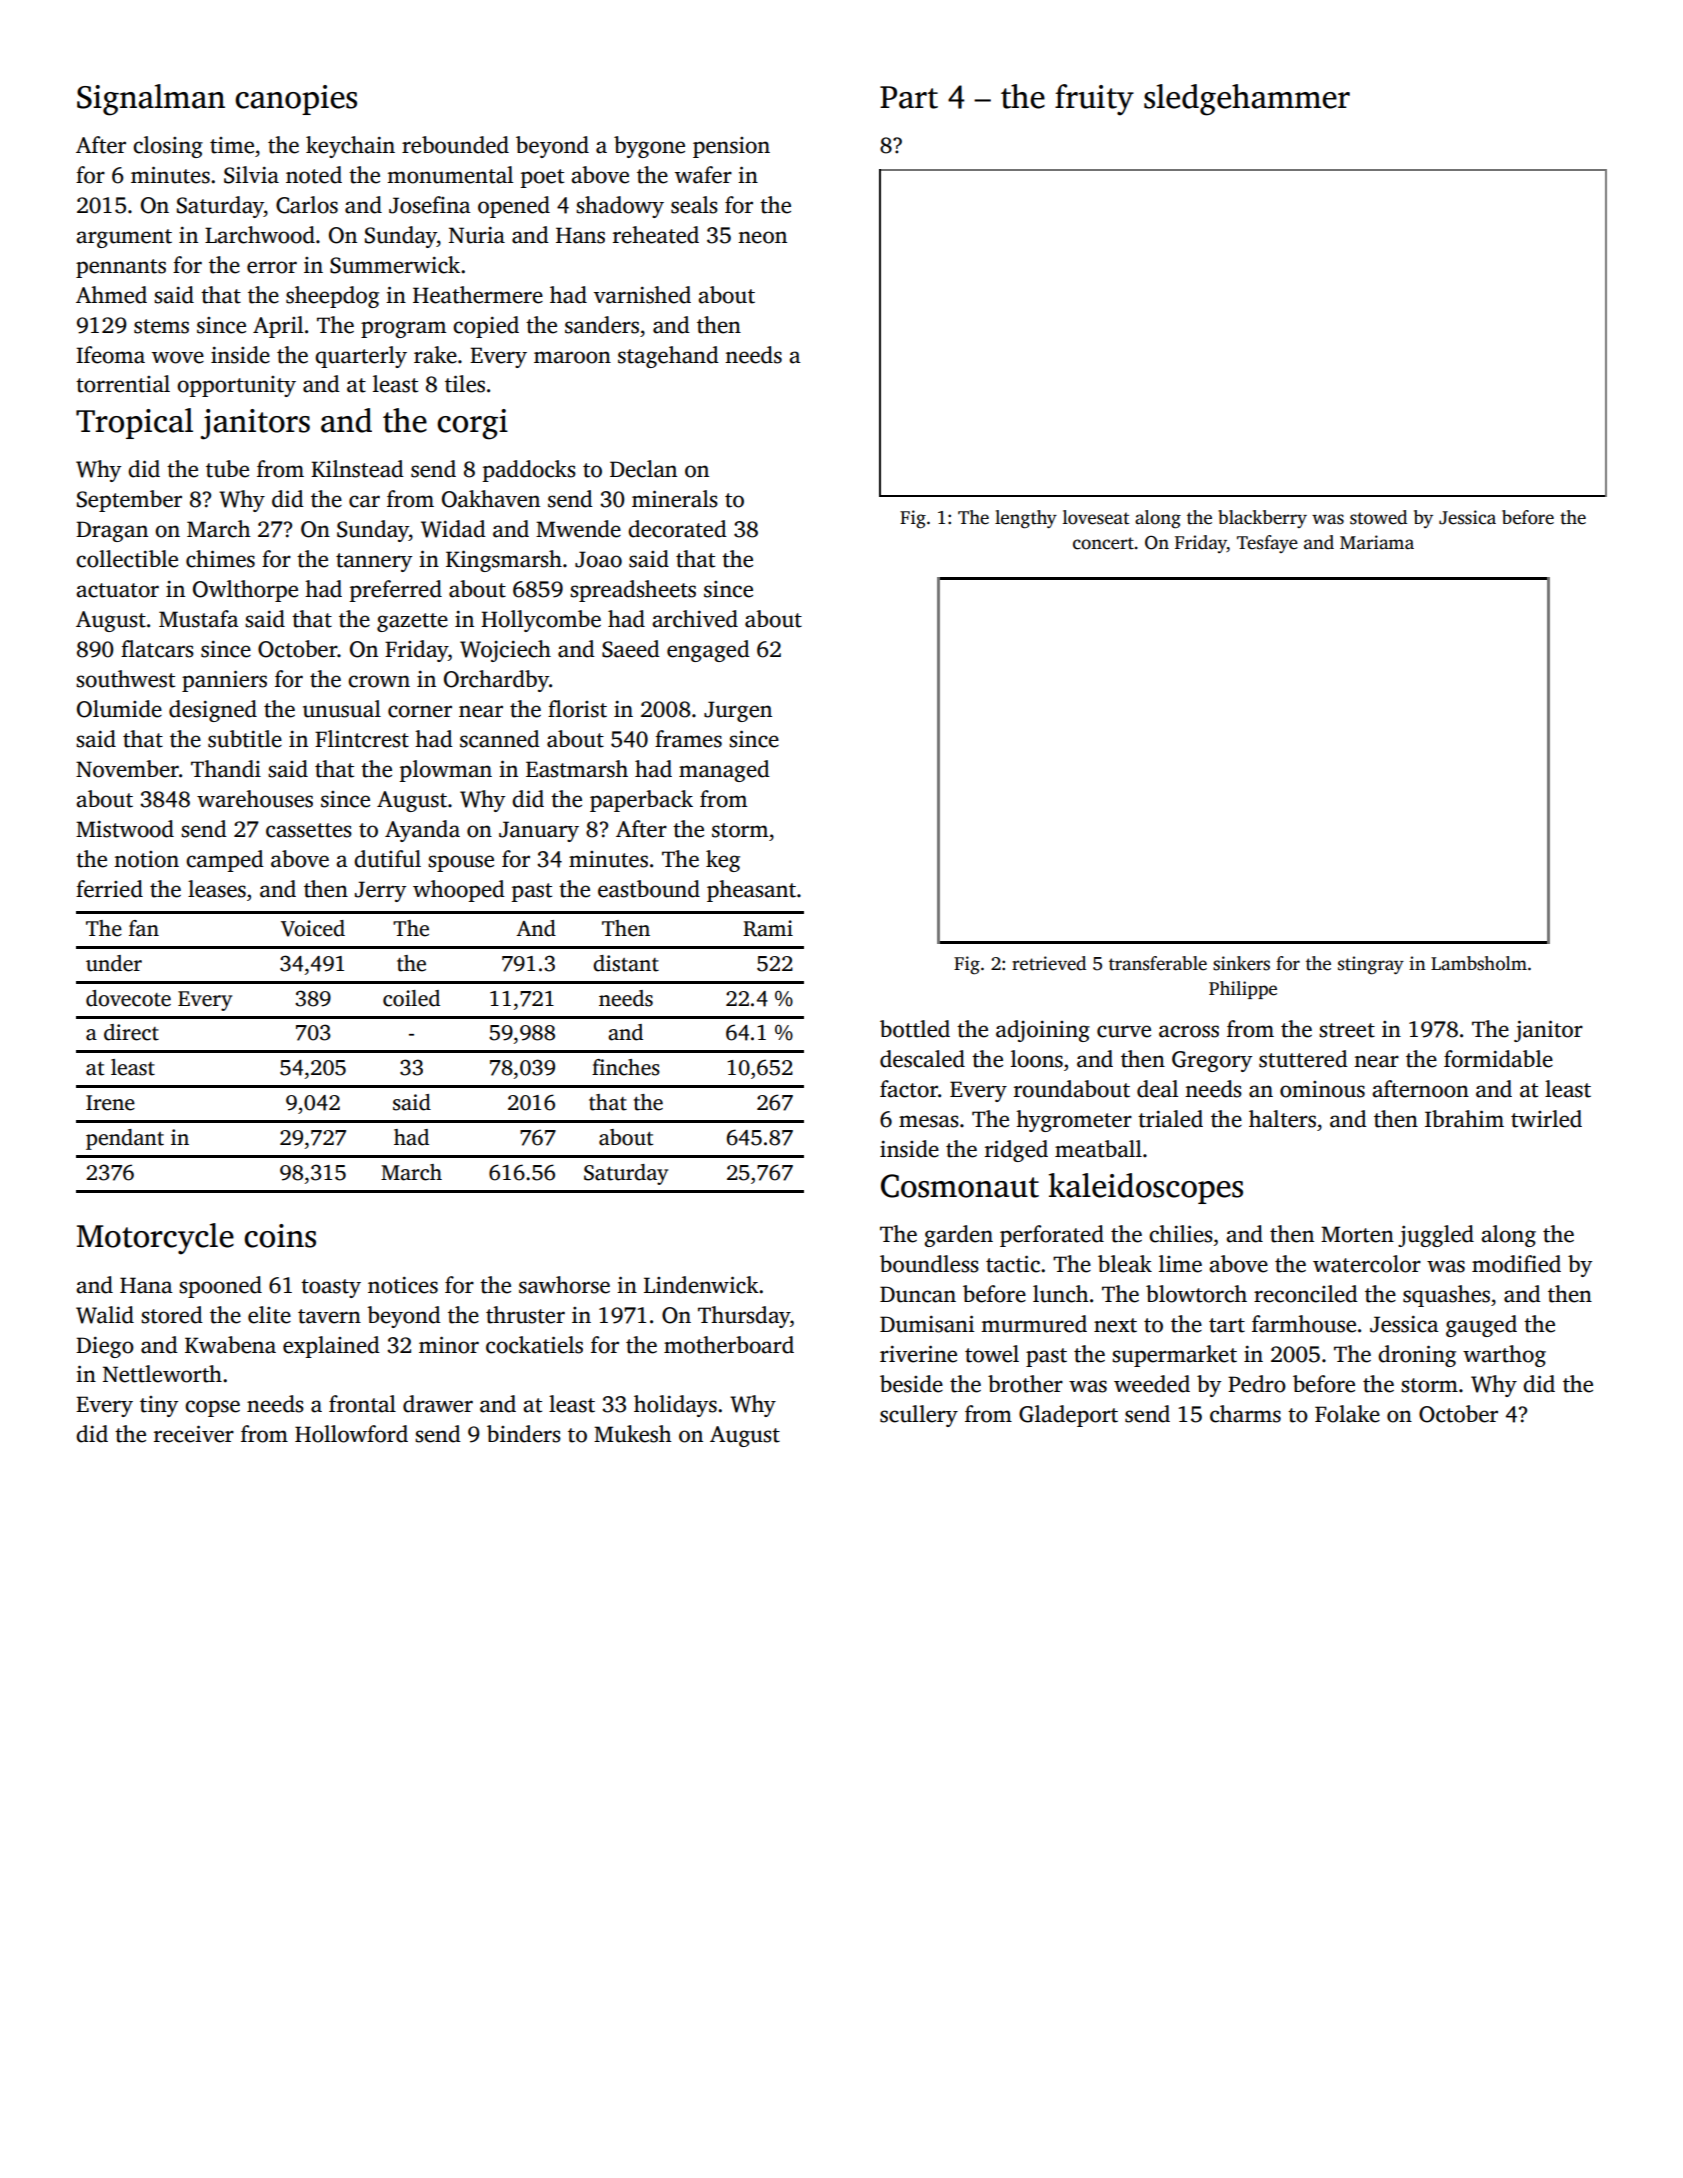 The height and width of the screenshot is (2178, 1683). What do you see at coordinates (309, 830) in the screenshot?
I see `cassettes` at bounding box center [309, 830].
